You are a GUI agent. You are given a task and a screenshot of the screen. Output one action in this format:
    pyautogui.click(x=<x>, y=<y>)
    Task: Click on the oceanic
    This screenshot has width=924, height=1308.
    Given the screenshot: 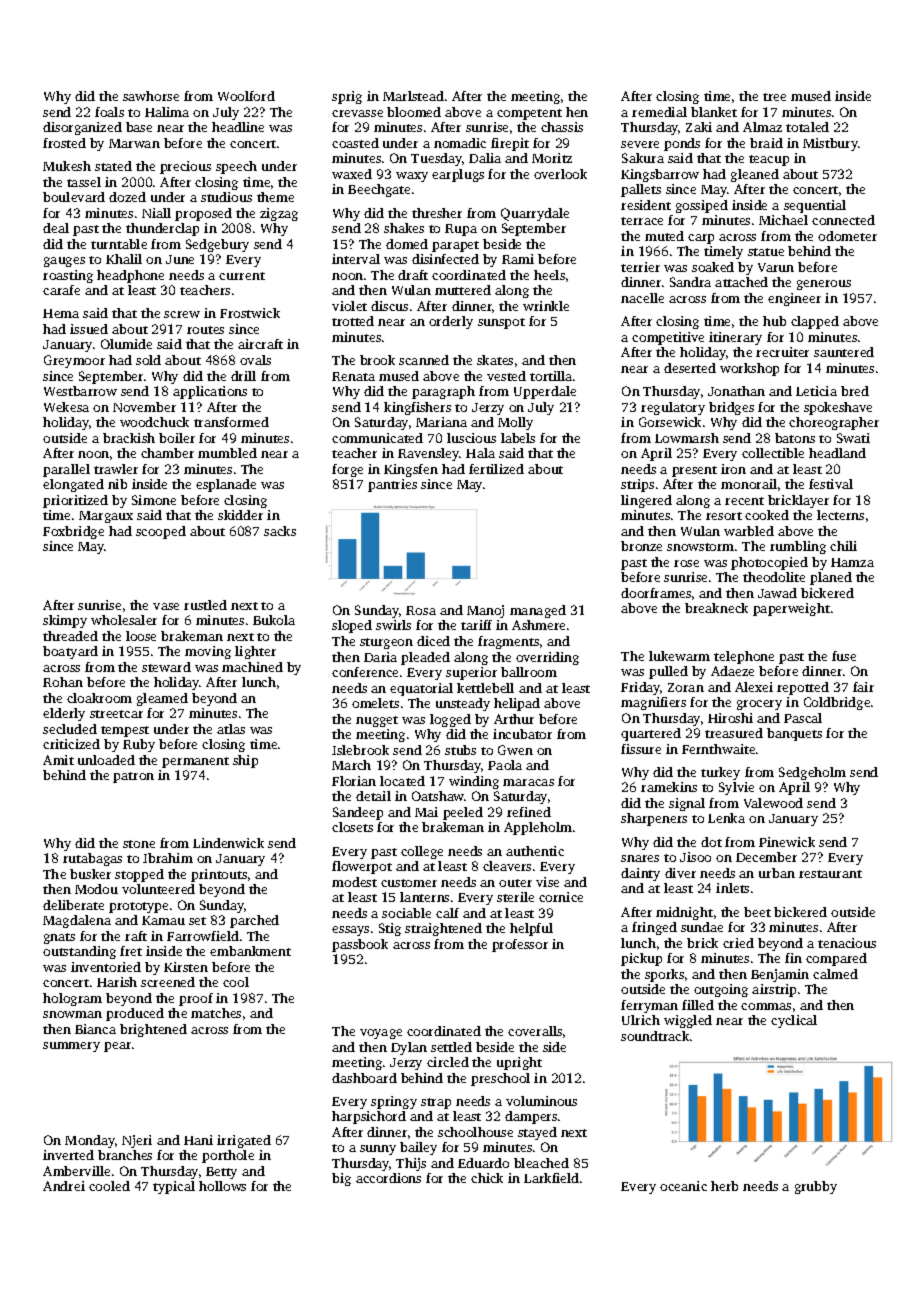 What is the action you would take?
    pyautogui.click(x=683, y=1186)
